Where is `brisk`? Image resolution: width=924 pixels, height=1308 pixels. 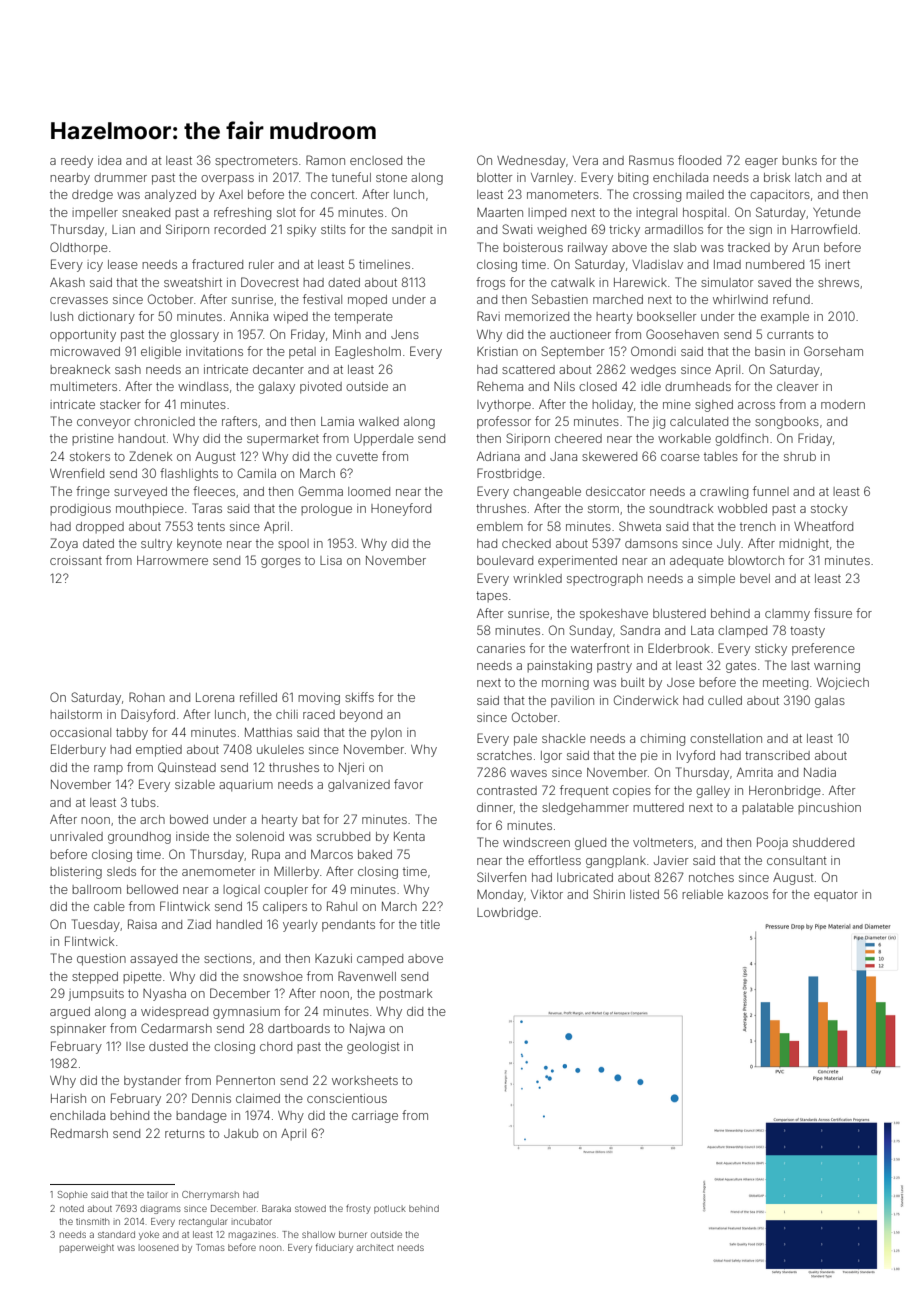
brisk is located at coordinates (777, 177).
